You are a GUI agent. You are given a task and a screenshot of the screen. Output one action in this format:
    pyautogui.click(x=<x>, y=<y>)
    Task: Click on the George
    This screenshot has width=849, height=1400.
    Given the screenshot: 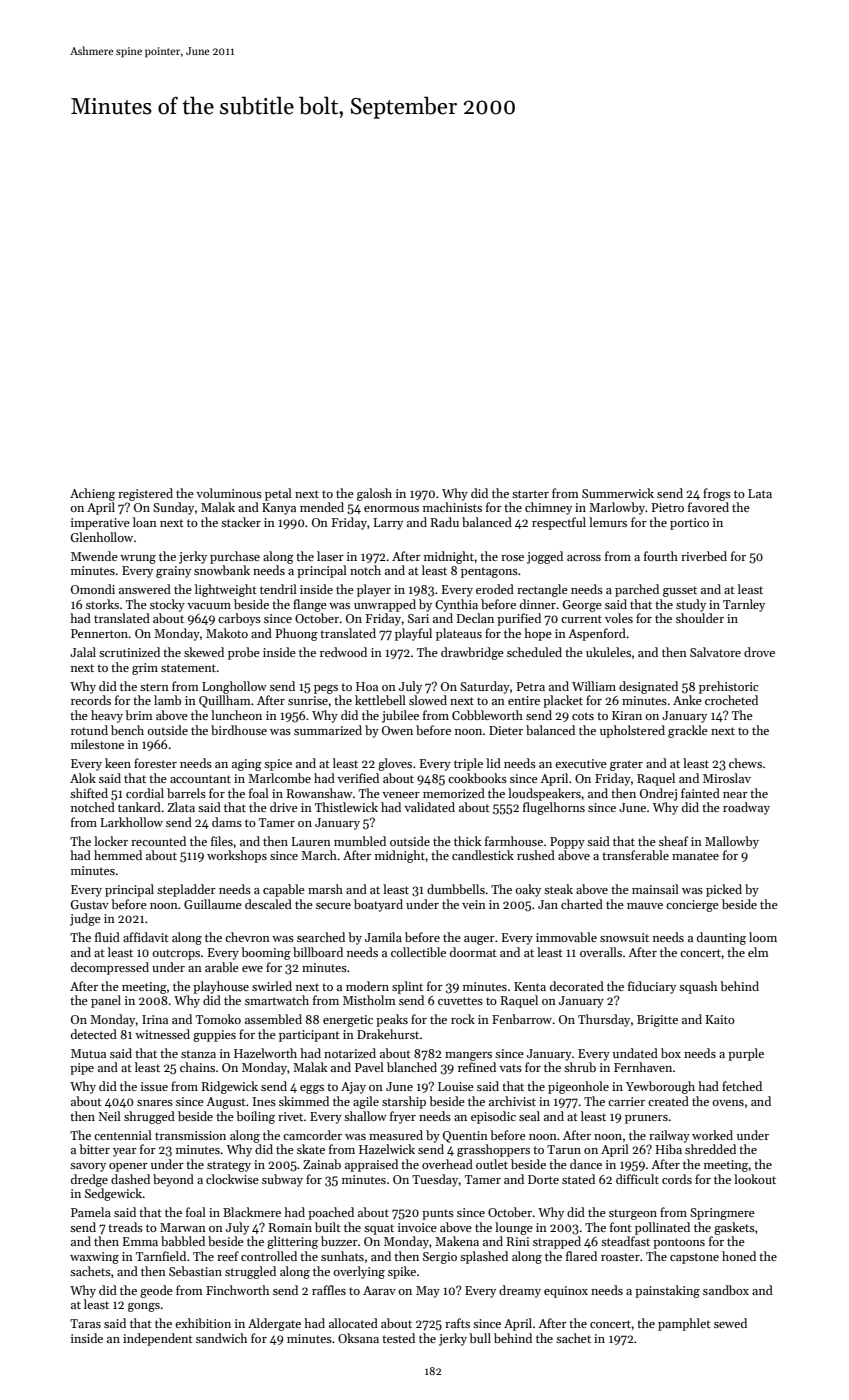 What is the action you would take?
    pyautogui.click(x=582, y=606)
